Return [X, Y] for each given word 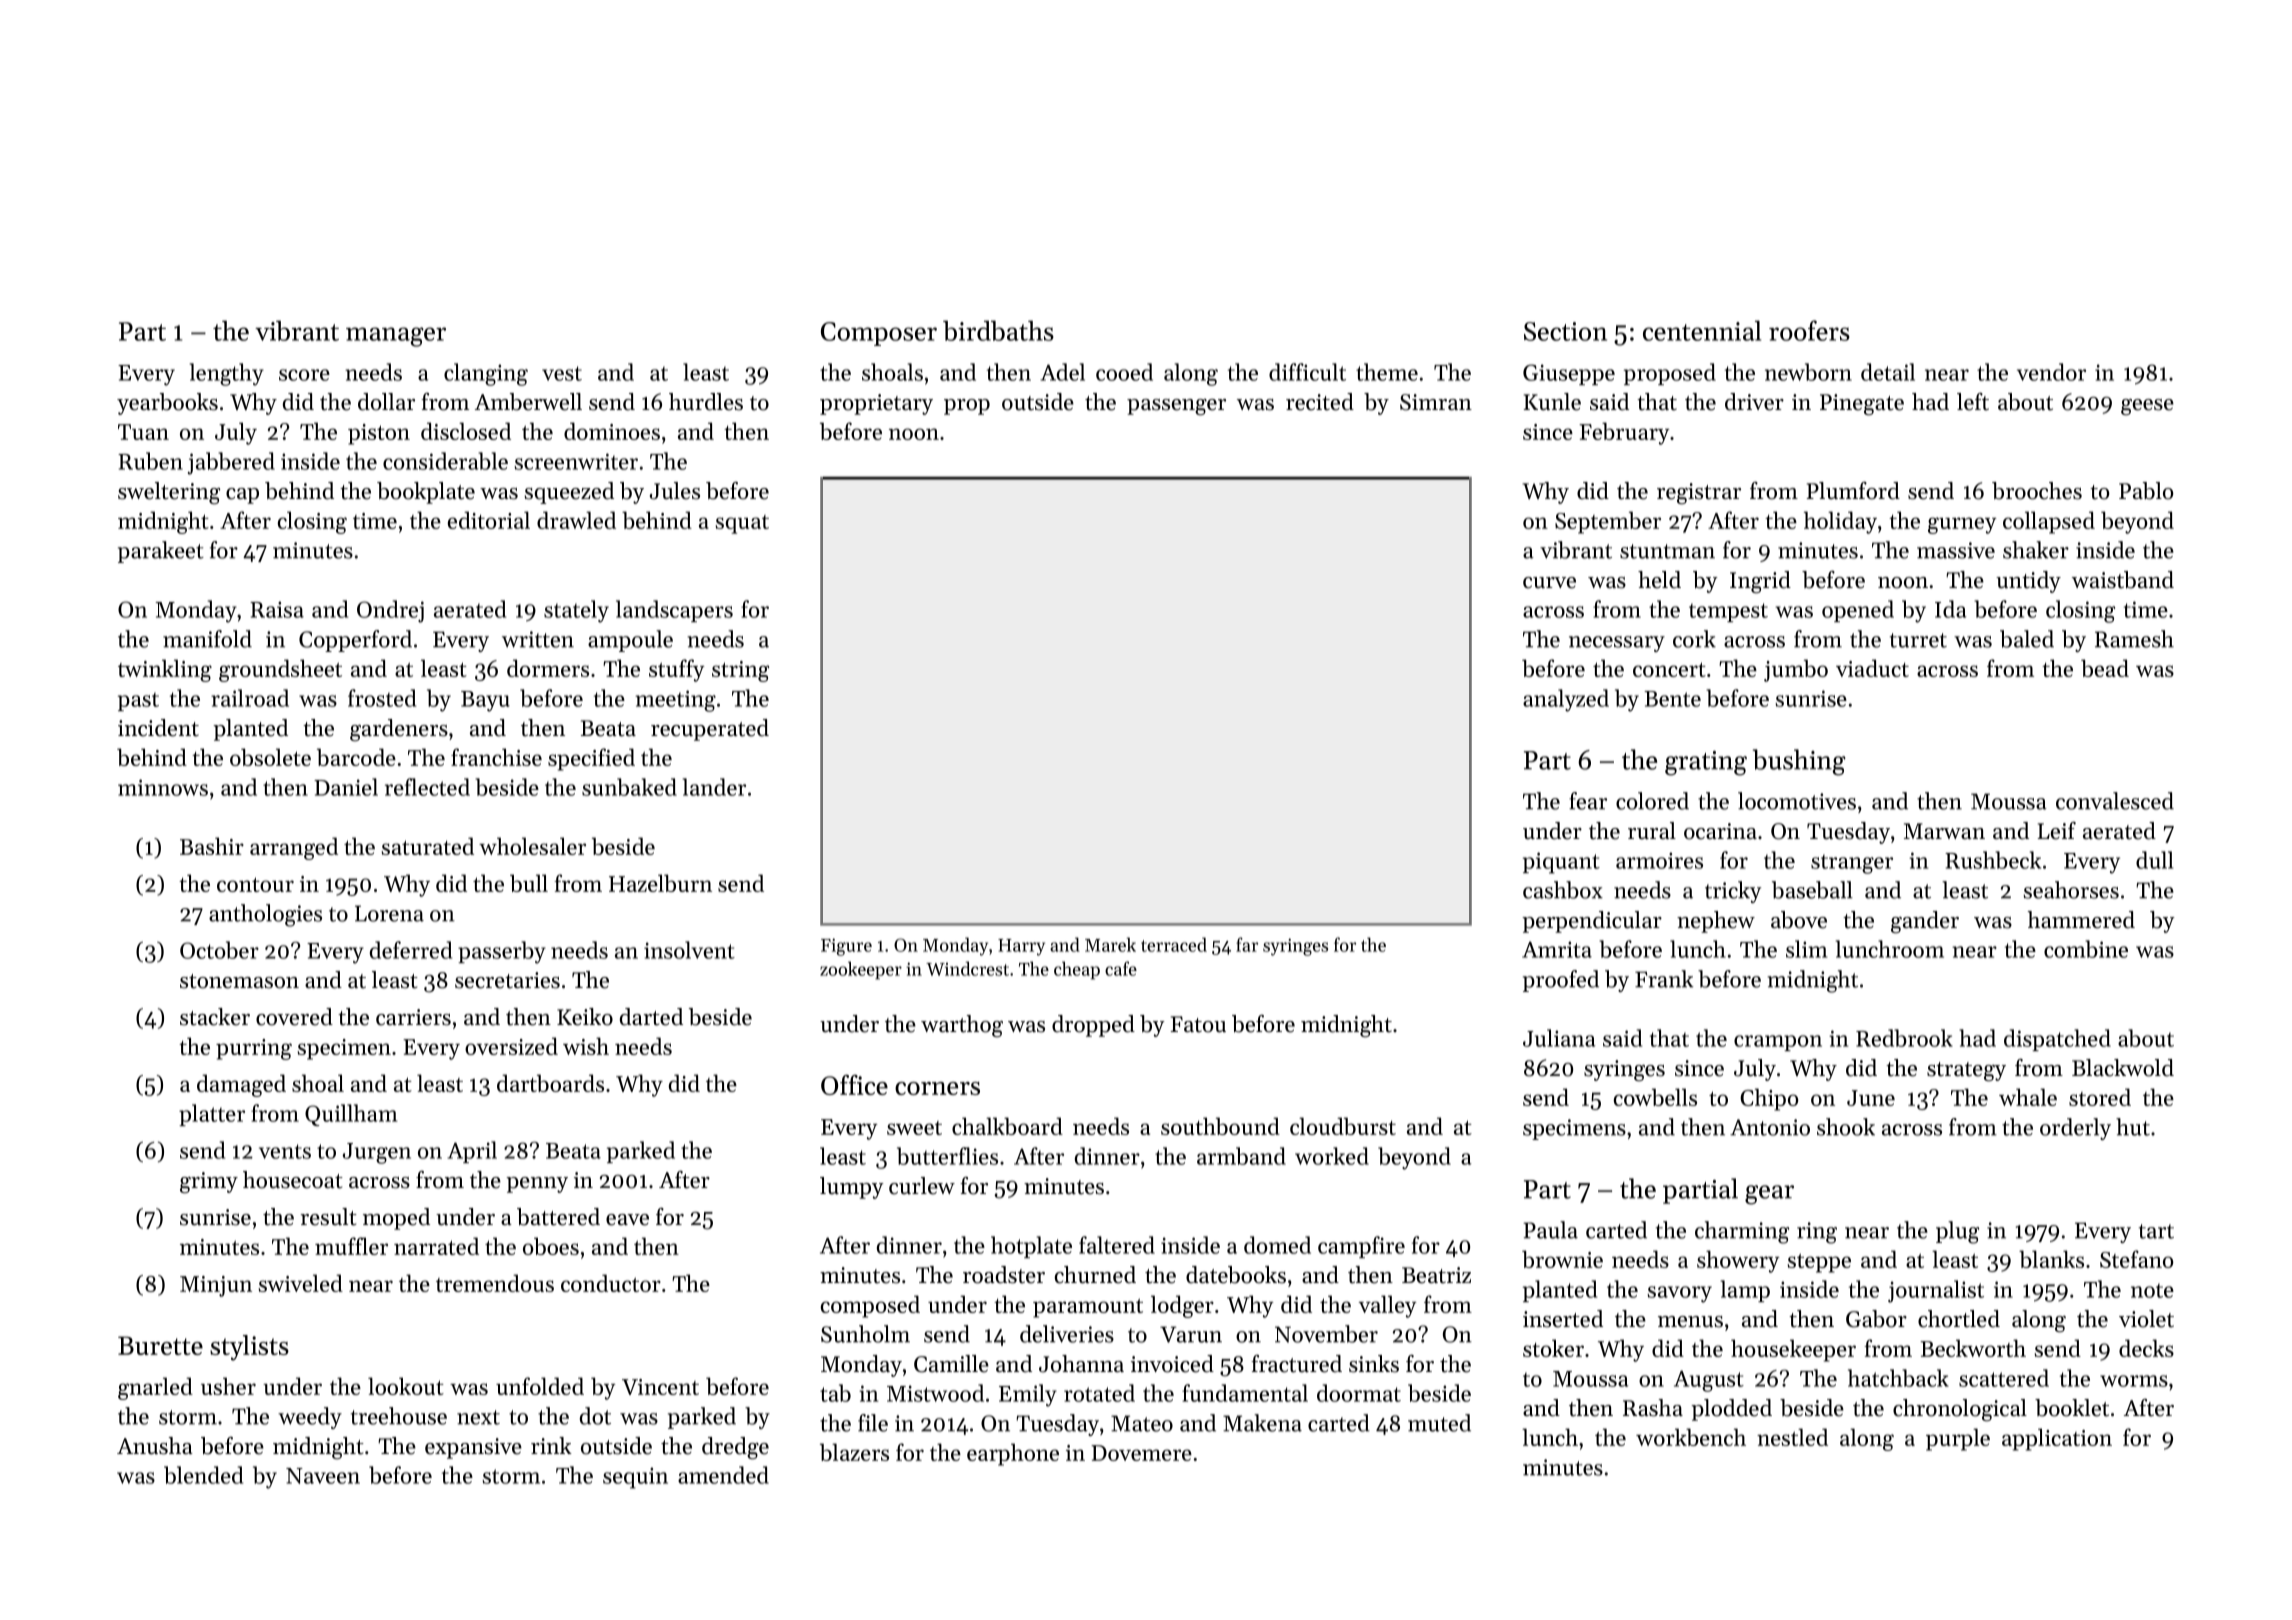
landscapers [674, 611]
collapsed [2049, 522]
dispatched [2057, 1040]
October [219, 950]
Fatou [1198, 1024]
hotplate [1031, 1247]
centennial [1702, 330]
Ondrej [390, 611]
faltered [1117, 1245]
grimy [209, 1183]
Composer [879, 334]
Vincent [660, 1387]
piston [379, 434]
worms [2134, 1381]
